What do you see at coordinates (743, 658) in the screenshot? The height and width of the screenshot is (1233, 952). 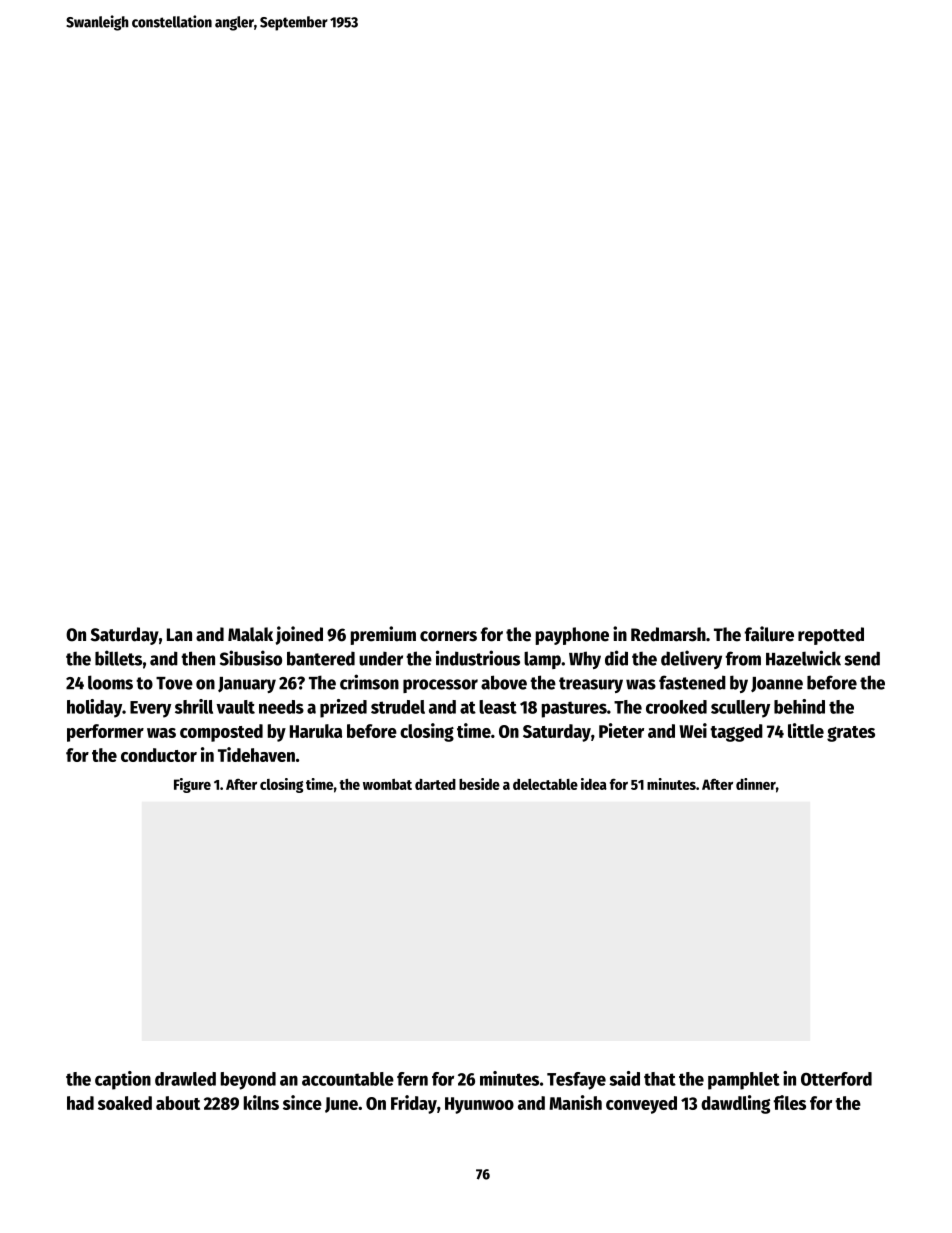 I see `from` at bounding box center [743, 658].
